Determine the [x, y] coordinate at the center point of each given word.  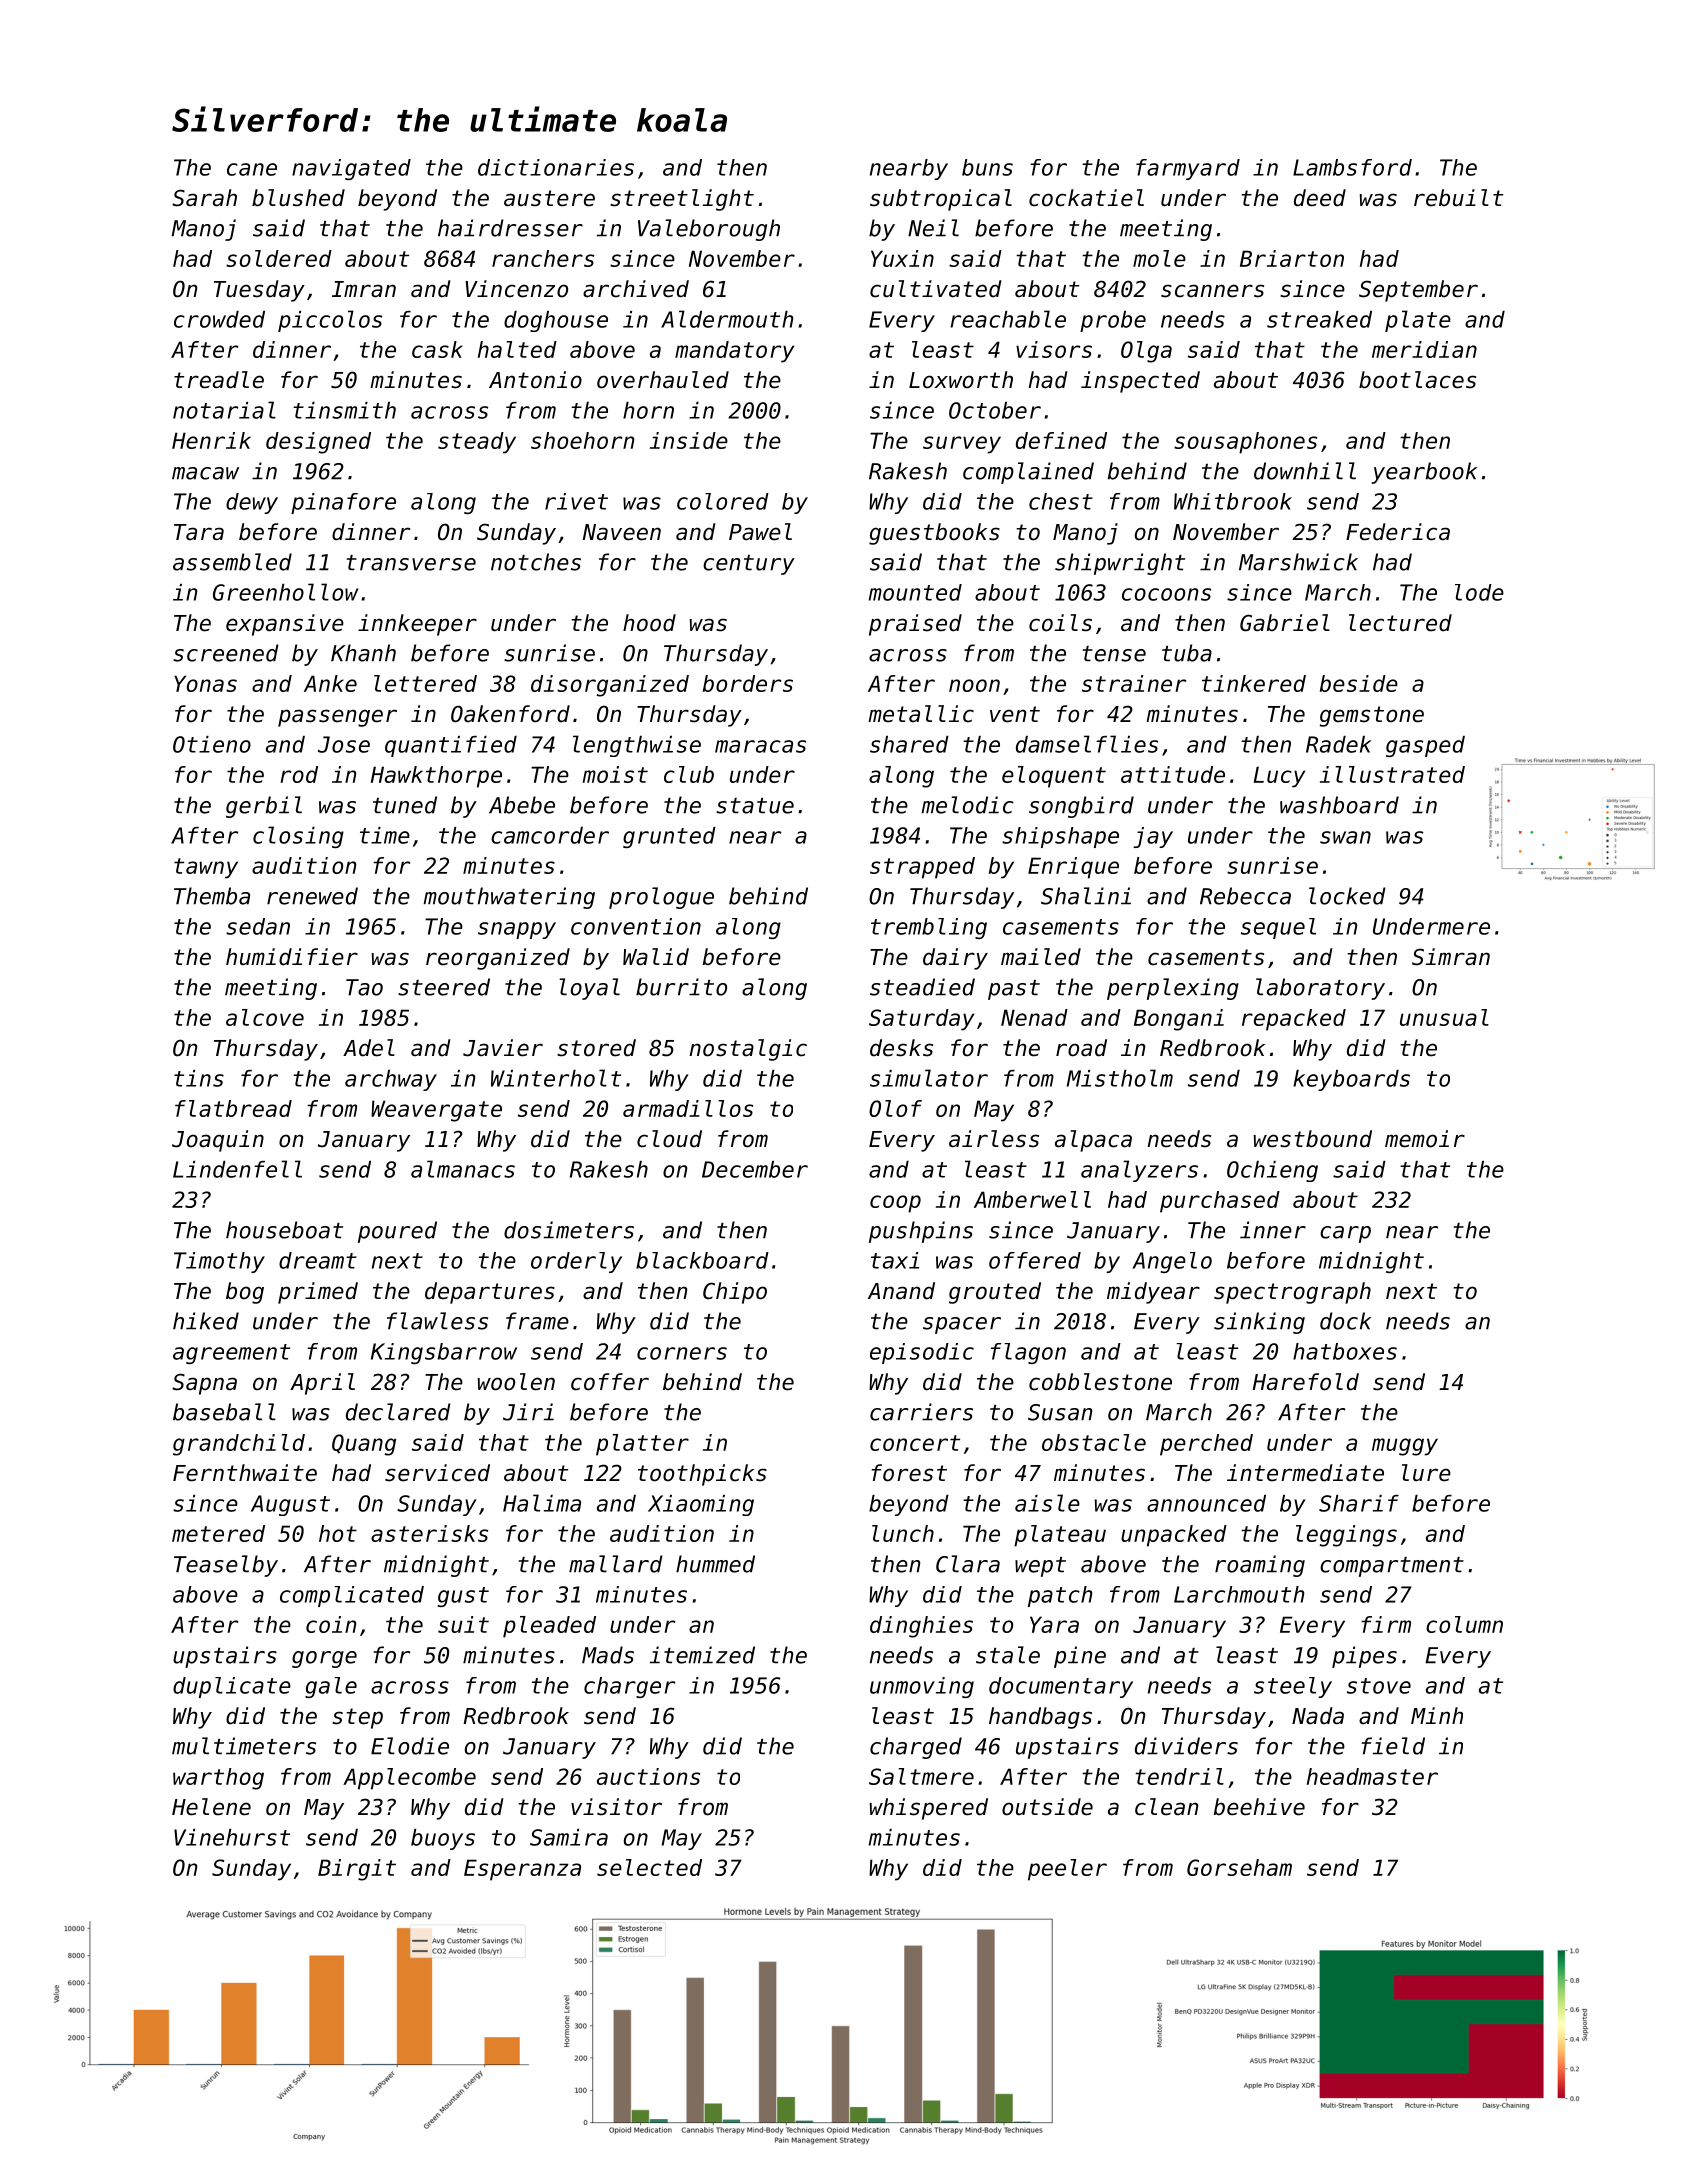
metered [218, 1533]
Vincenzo [516, 289]
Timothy [219, 1262]
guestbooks [934, 534]
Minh [1437, 1715]
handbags [1040, 1718]
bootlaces [1417, 380]
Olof [895, 1108]
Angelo [1172, 1262]
